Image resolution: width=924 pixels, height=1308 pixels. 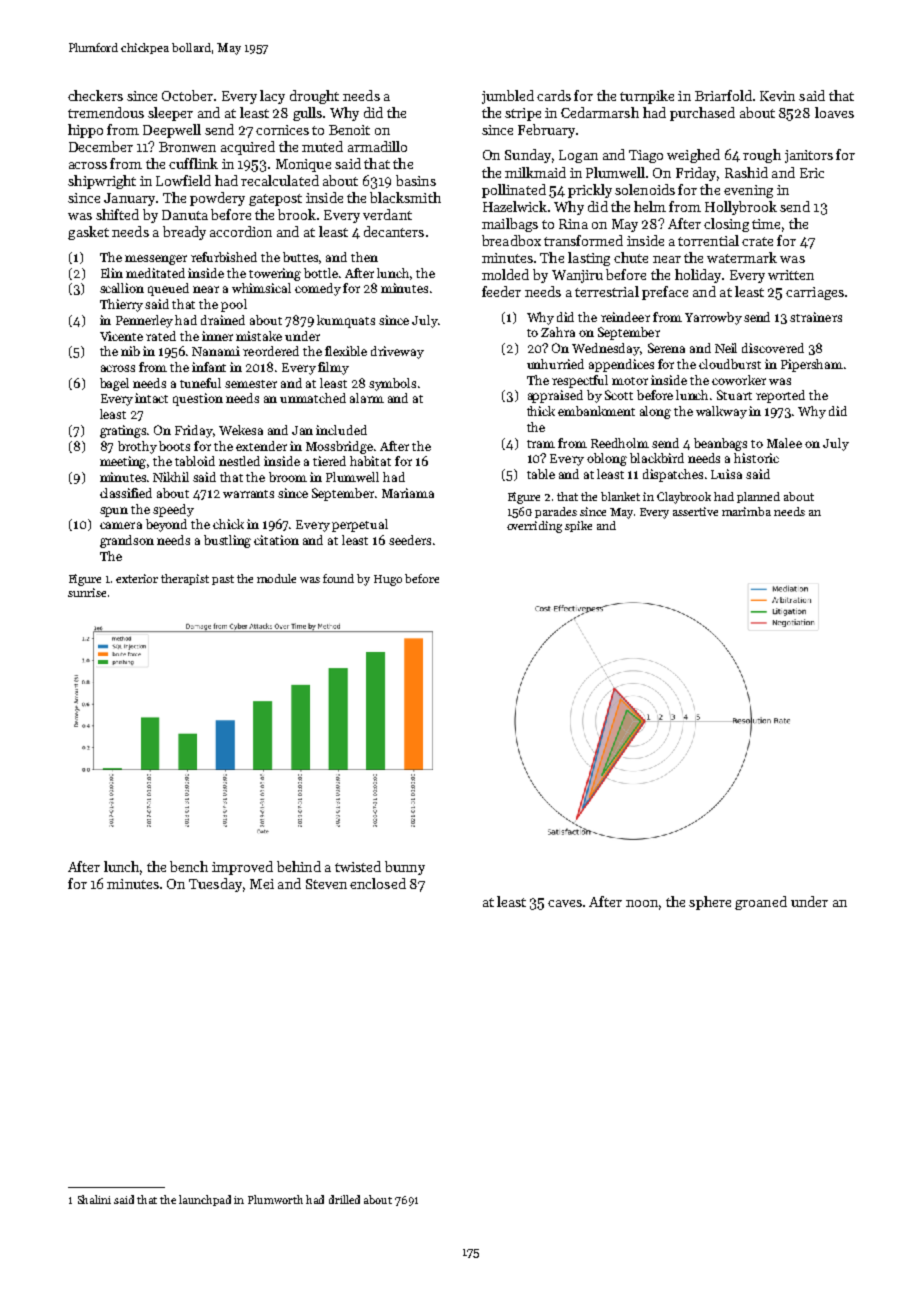 What do you see at coordinates (378, 883) in the document?
I see `enclosed` at bounding box center [378, 883].
